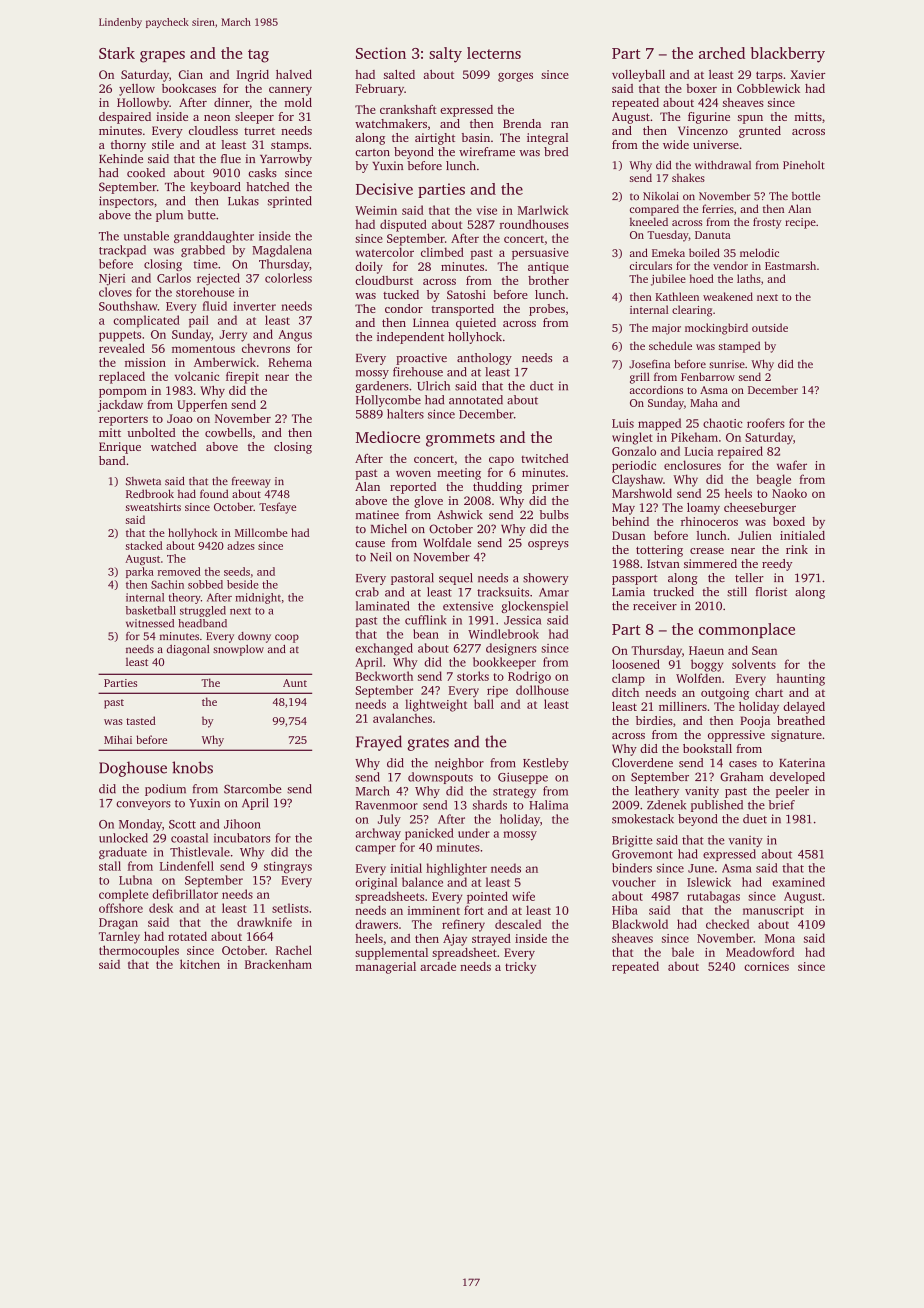  Describe the element at coordinates (520, 968) in the screenshot. I see `tricky` at that location.
